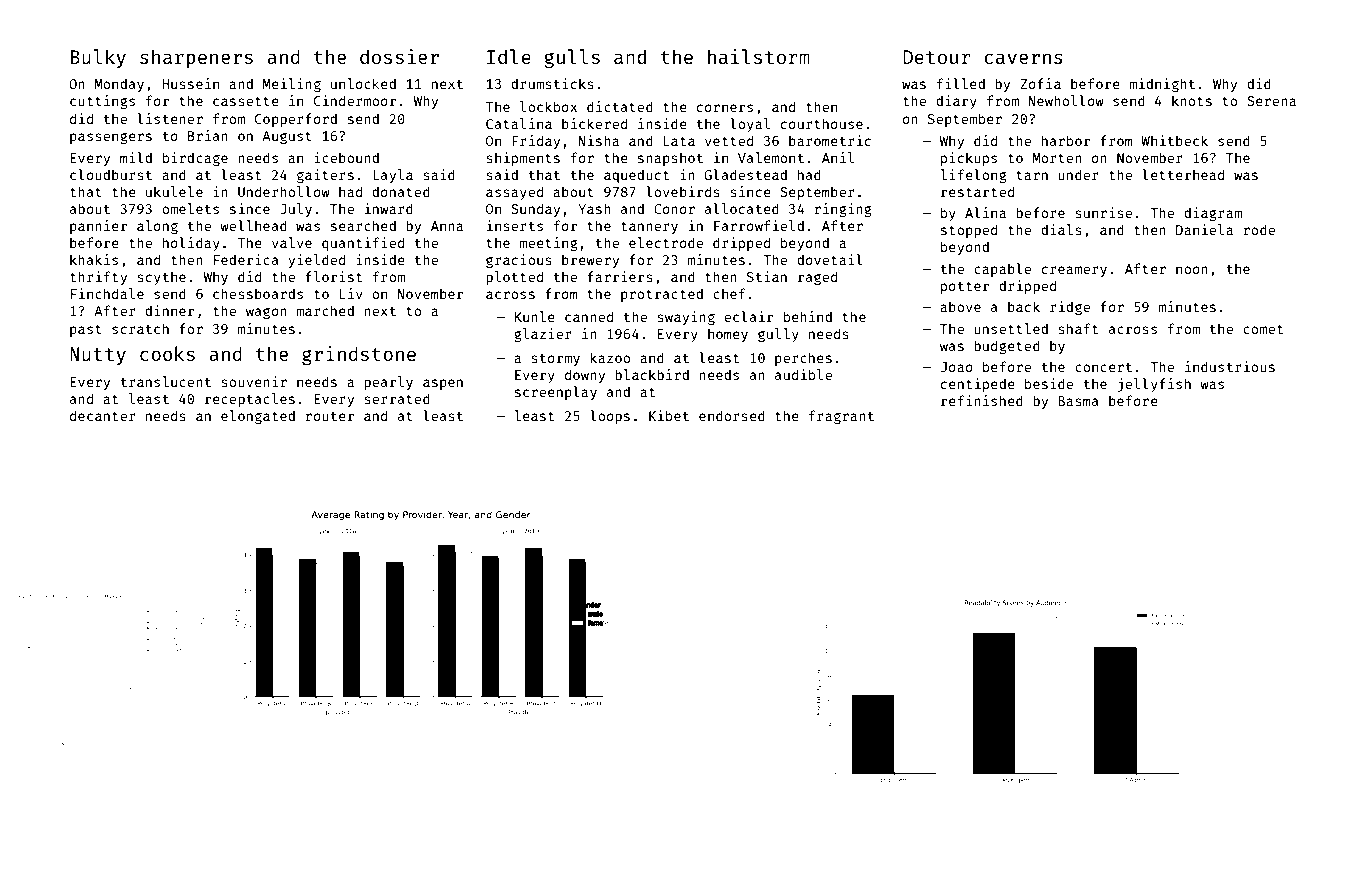  I want to click on Bulky, so click(98, 58).
